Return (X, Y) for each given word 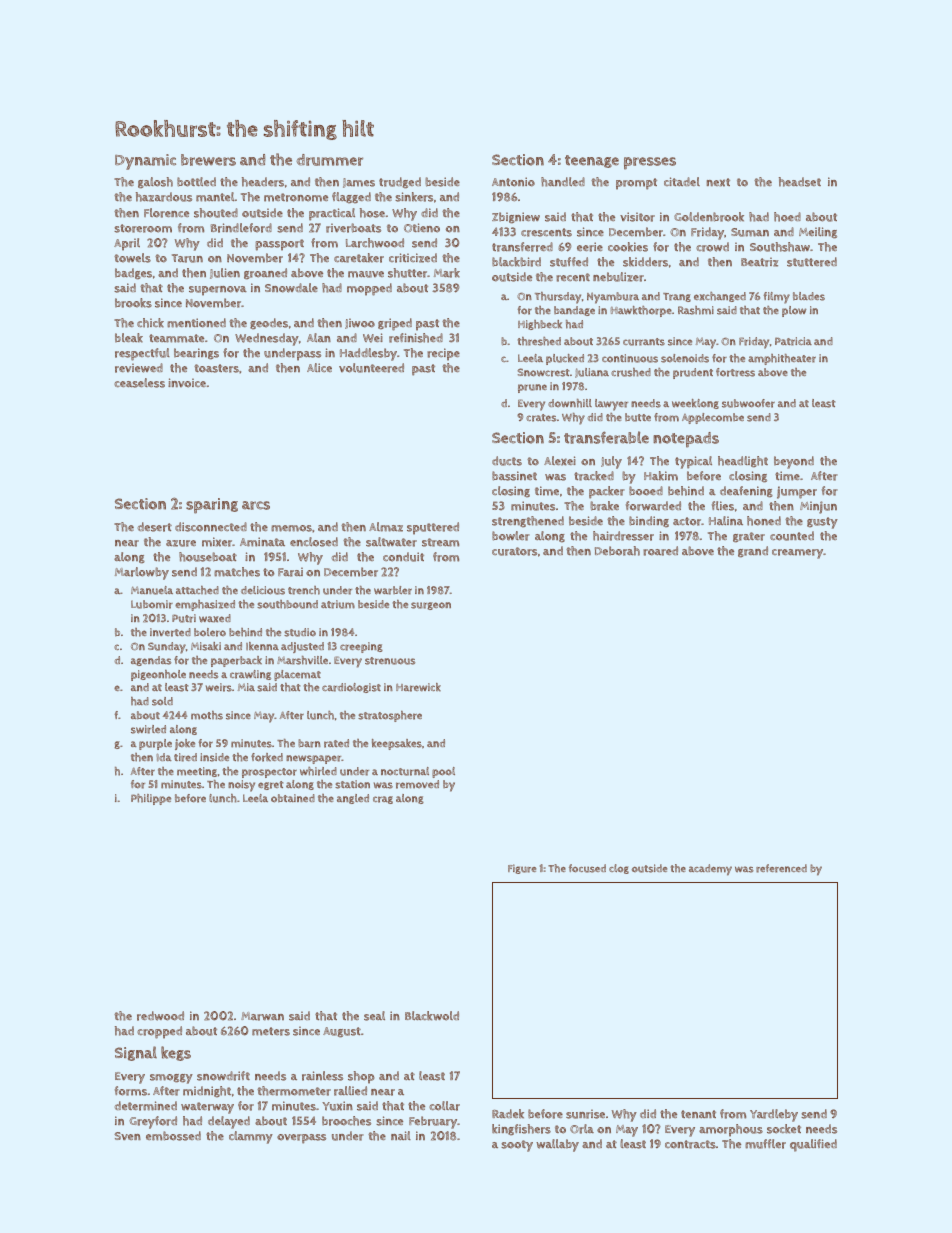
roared (660, 551)
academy (710, 870)
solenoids (685, 358)
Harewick (418, 687)
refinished (416, 338)
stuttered (812, 262)
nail (401, 1135)
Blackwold (432, 1016)
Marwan (262, 1016)
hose (372, 213)
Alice (319, 367)
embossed (173, 1136)
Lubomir (152, 604)
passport (279, 245)
